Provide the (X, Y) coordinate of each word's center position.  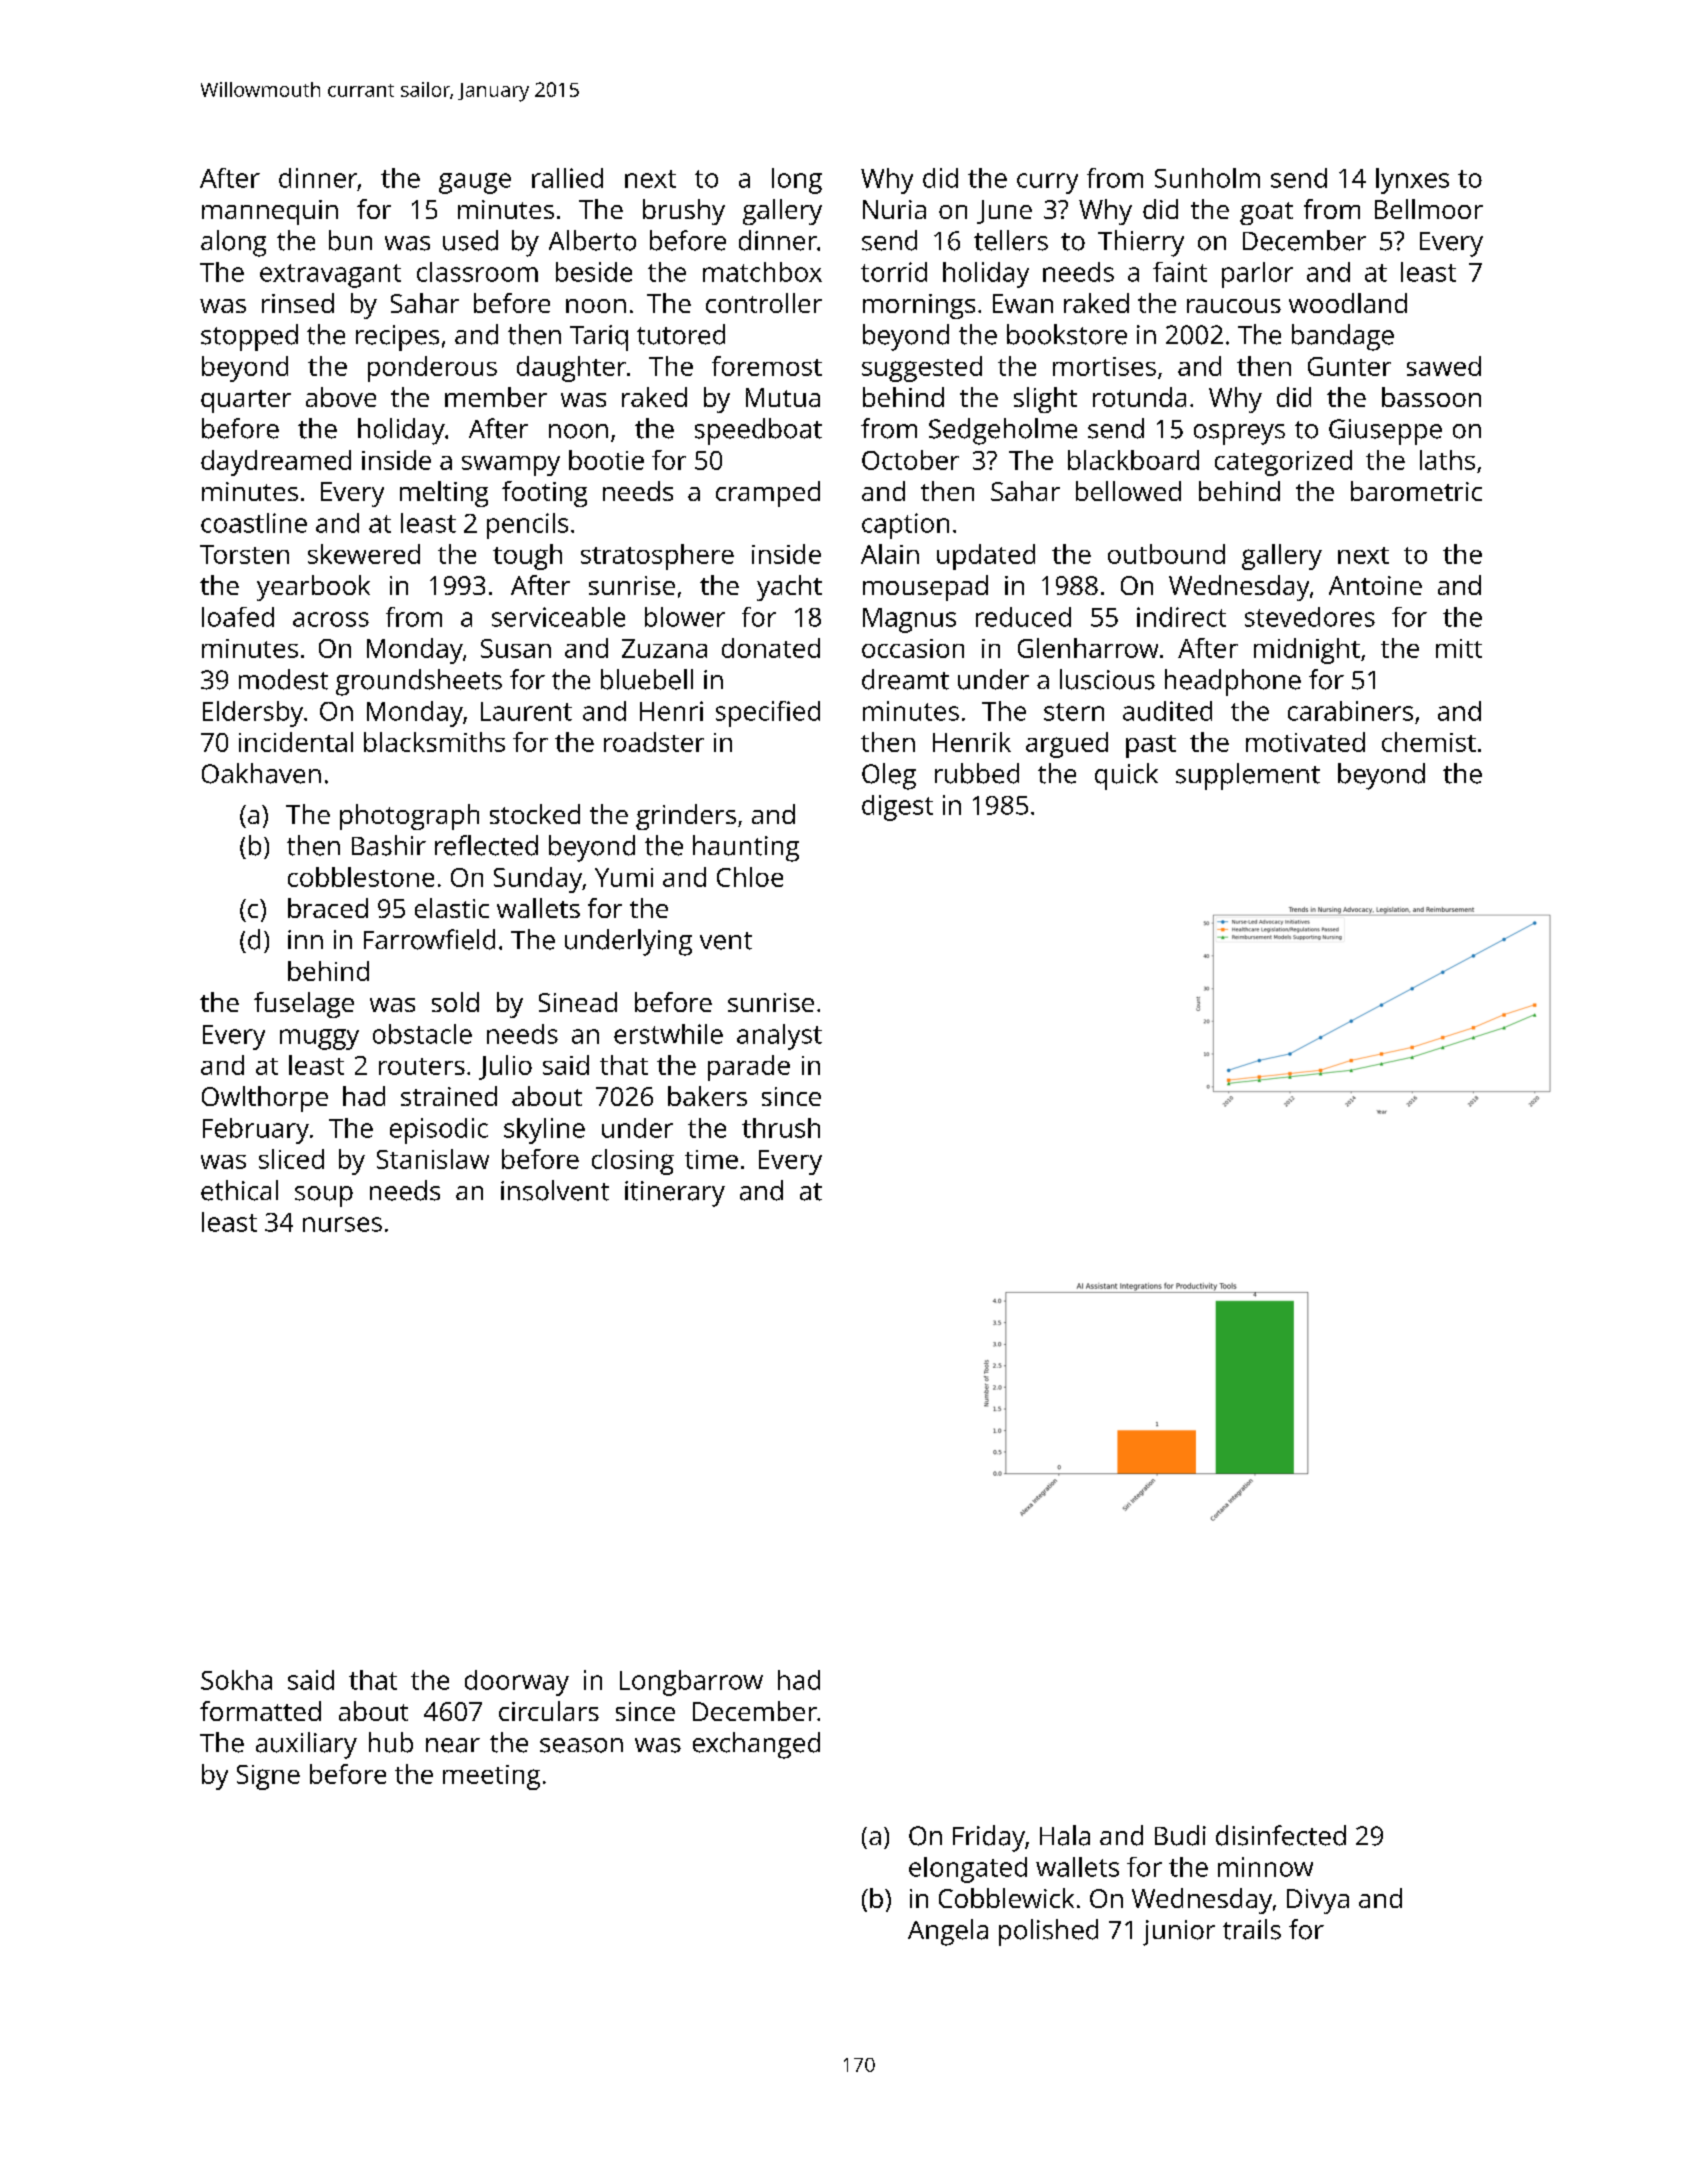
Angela (948, 1932)
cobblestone (361, 877)
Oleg (889, 776)
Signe (268, 1777)
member (496, 397)
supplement (1248, 776)
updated (986, 557)
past (1151, 746)
